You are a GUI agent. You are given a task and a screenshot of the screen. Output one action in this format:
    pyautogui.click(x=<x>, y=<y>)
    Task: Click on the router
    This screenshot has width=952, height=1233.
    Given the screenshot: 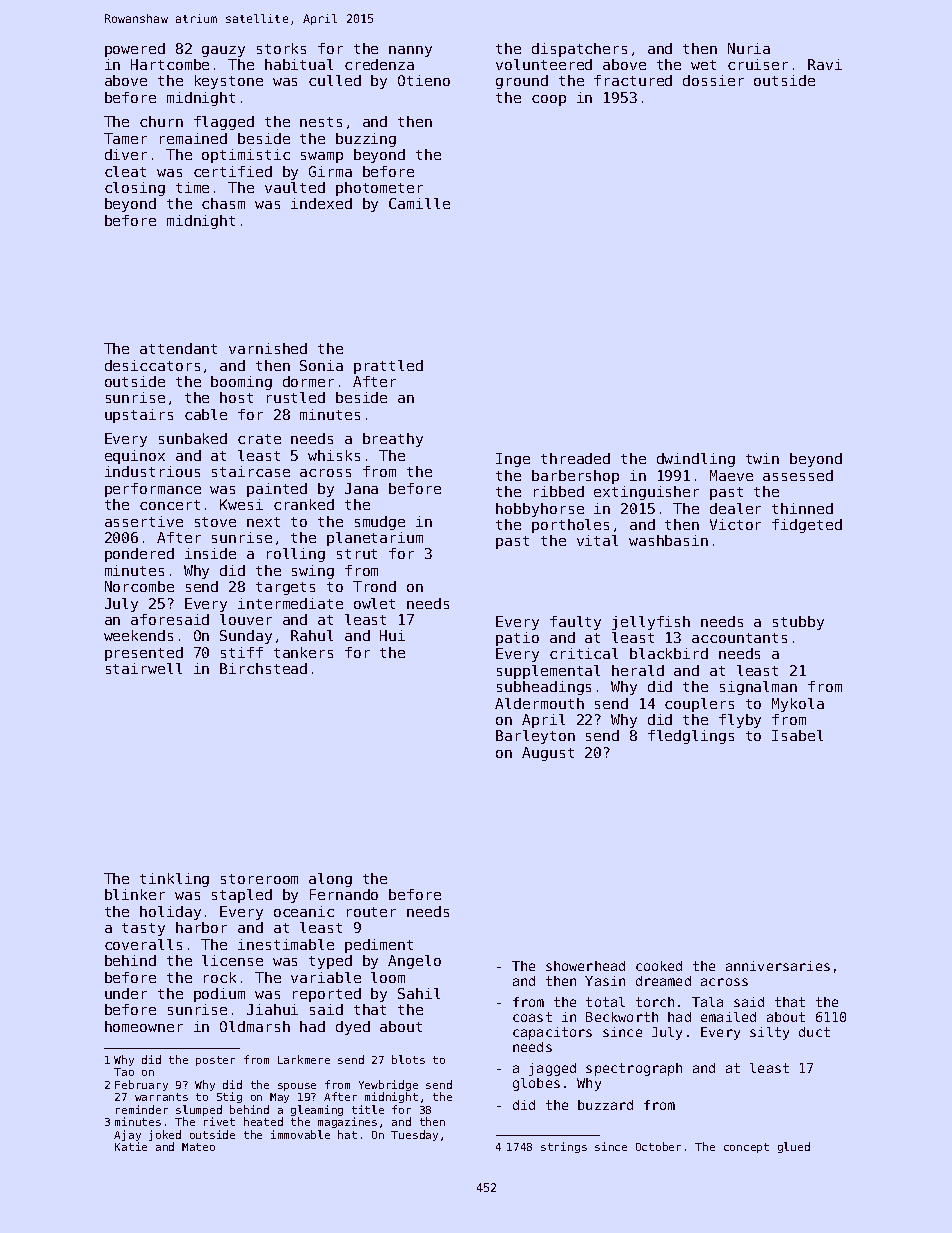 What is the action you would take?
    pyautogui.click(x=371, y=912)
